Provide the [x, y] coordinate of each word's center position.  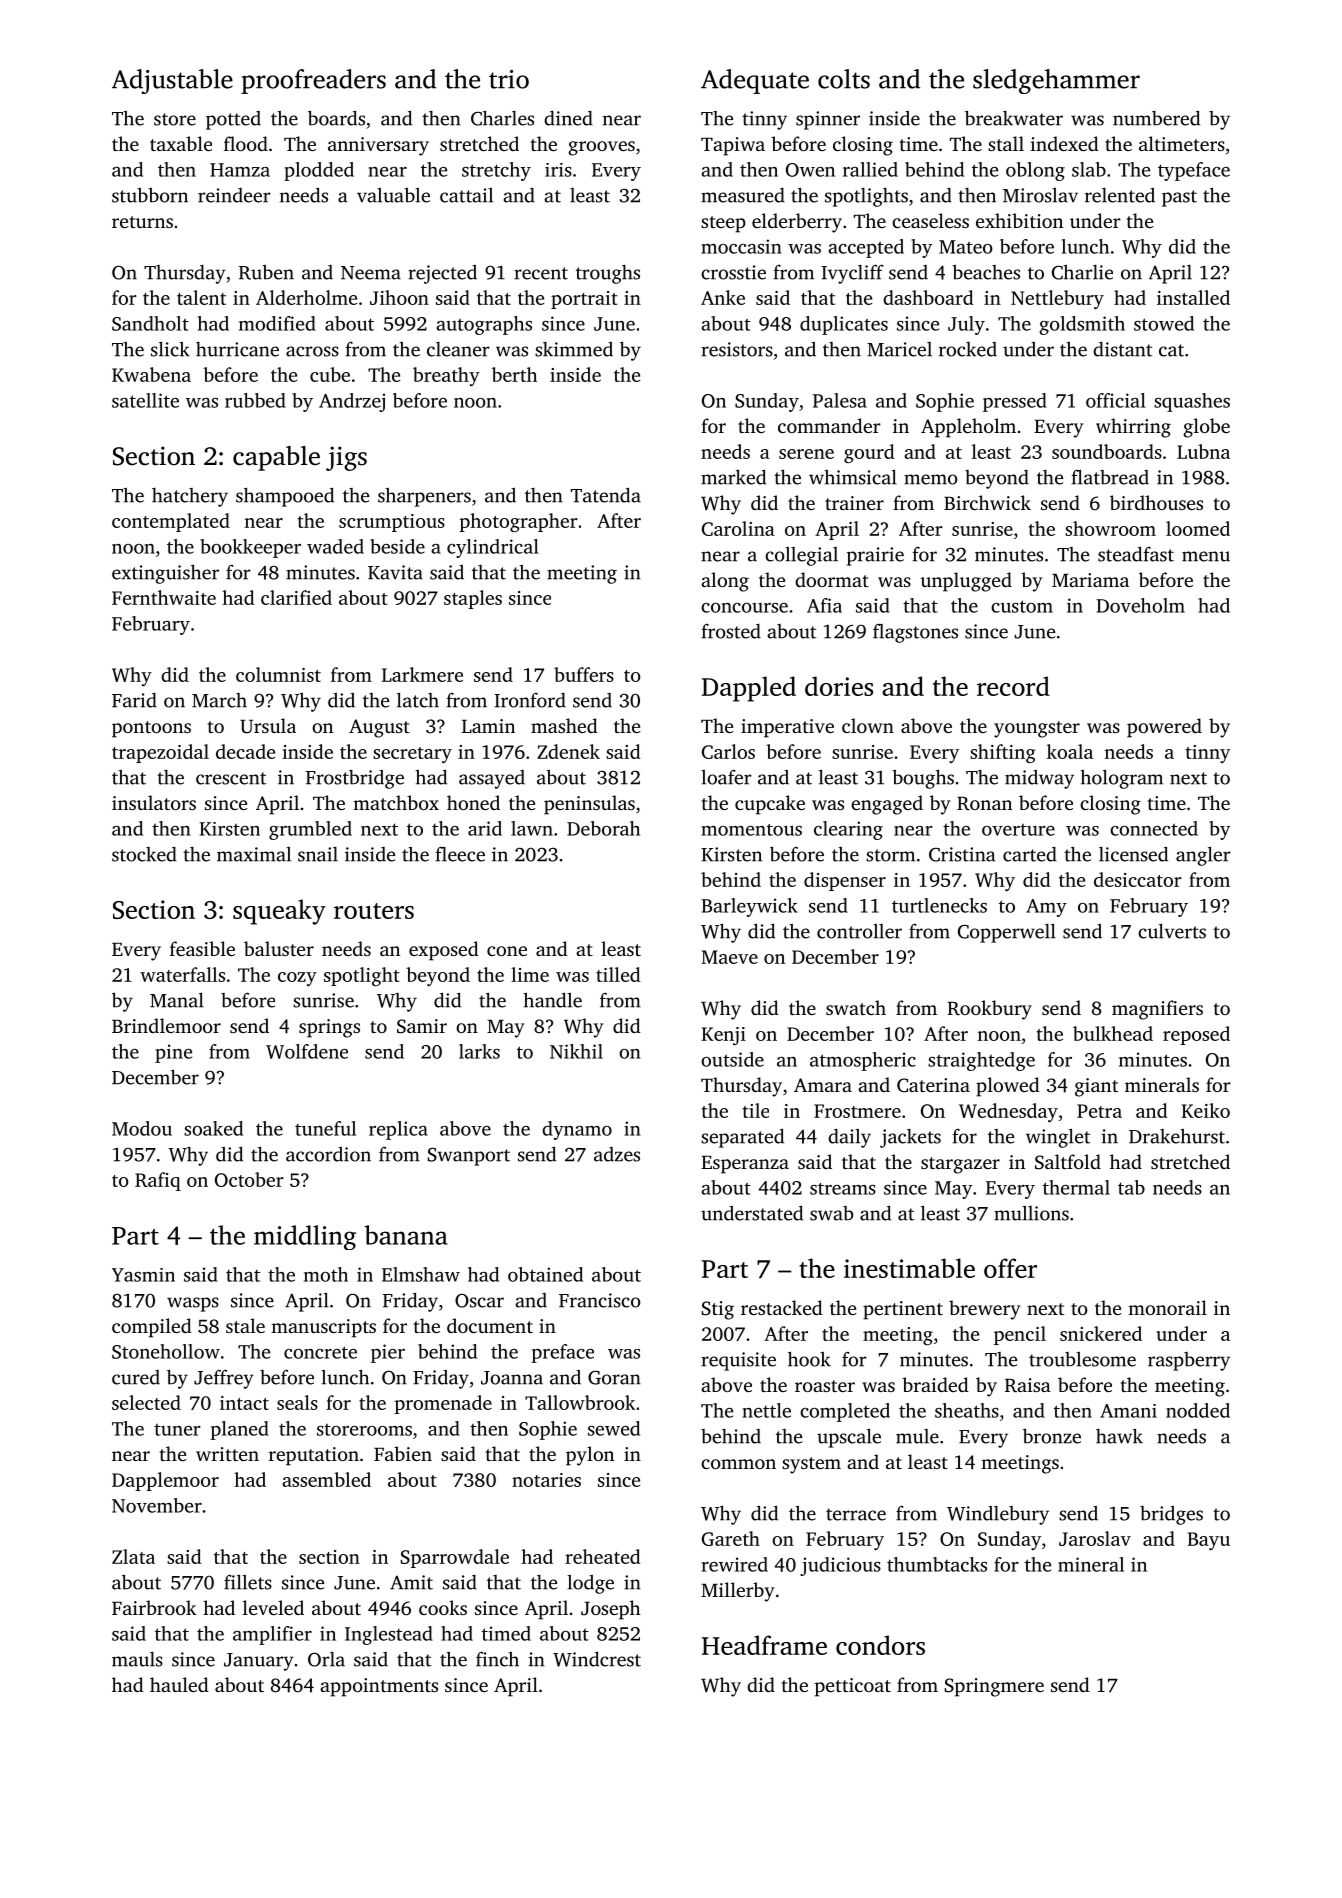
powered [1164, 728]
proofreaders [313, 81]
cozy [297, 979]
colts [844, 79]
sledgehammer [1056, 81]
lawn [532, 828]
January [259, 1662]
